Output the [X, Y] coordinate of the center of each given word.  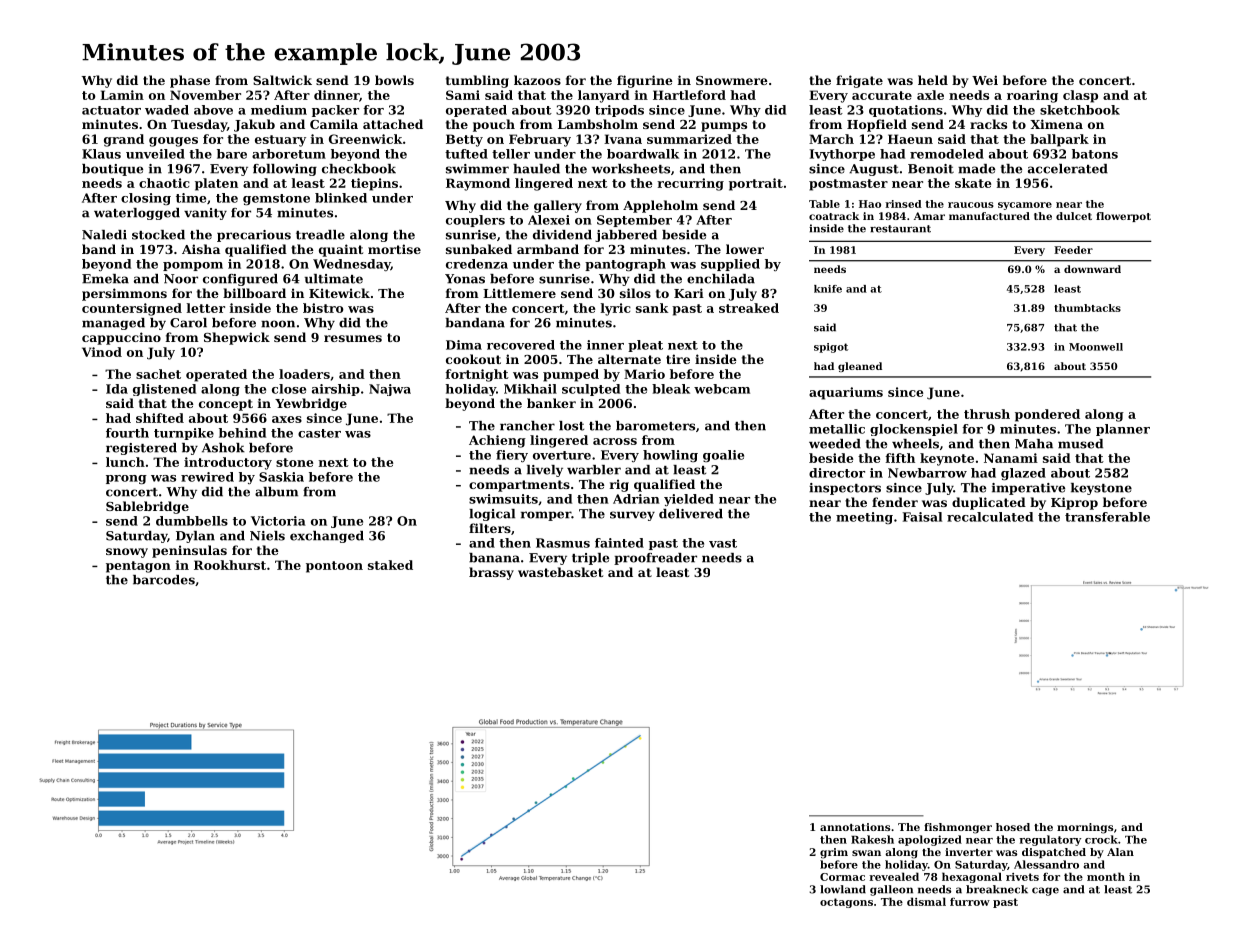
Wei [985, 80]
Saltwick [282, 80]
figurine [645, 81]
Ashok [223, 448]
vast [723, 543]
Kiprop [1074, 503]
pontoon [334, 567]
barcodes [164, 580]
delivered [691, 514]
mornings [1085, 828]
